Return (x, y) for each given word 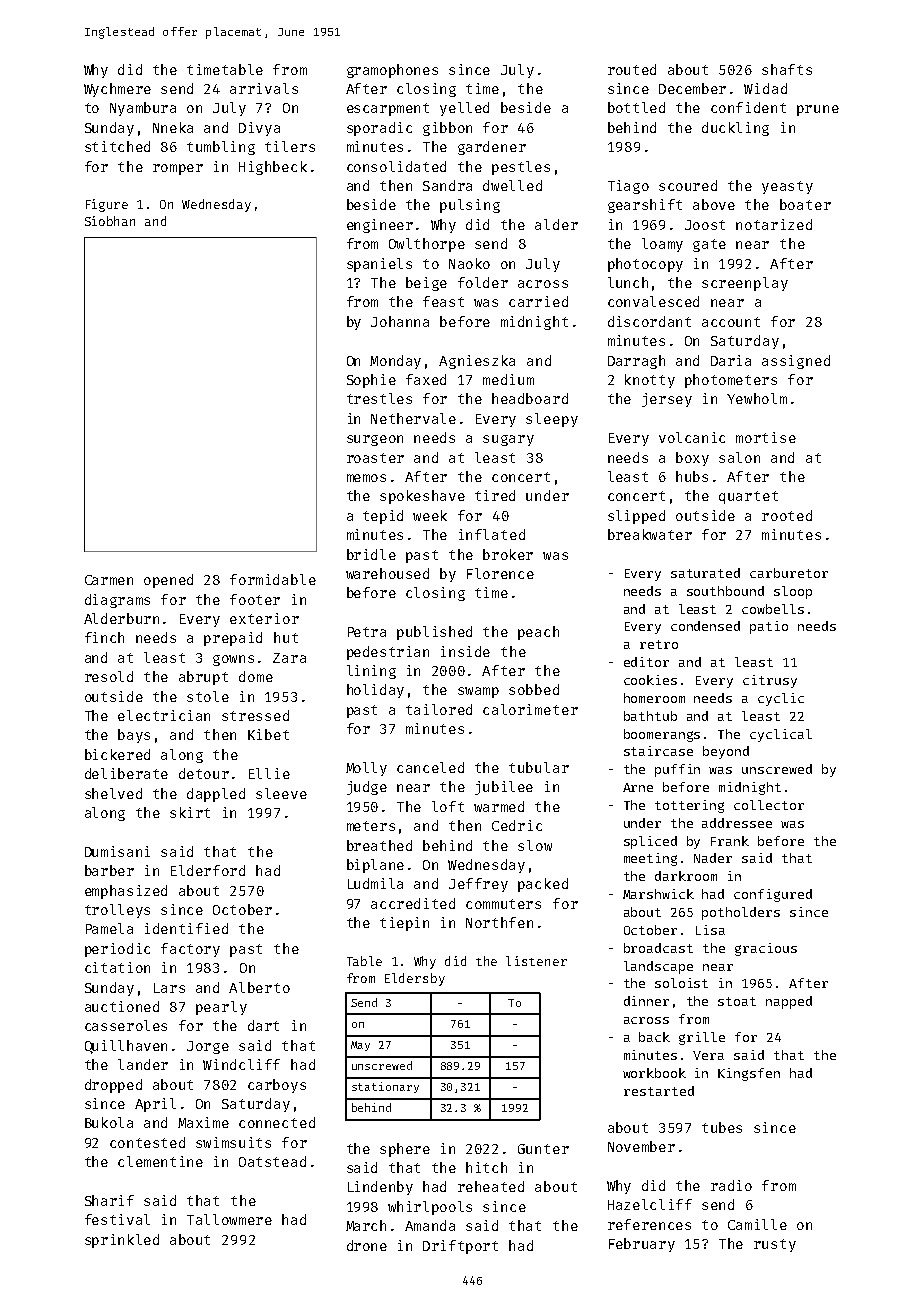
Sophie (371, 381)
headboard (530, 398)
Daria (731, 360)
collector (769, 805)
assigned (796, 362)
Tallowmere (229, 1219)
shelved (113, 793)
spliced (650, 842)
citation (117, 967)
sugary (508, 440)
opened (168, 581)
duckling (735, 129)
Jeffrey (478, 885)
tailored (439, 709)
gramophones (392, 71)
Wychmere (117, 90)
